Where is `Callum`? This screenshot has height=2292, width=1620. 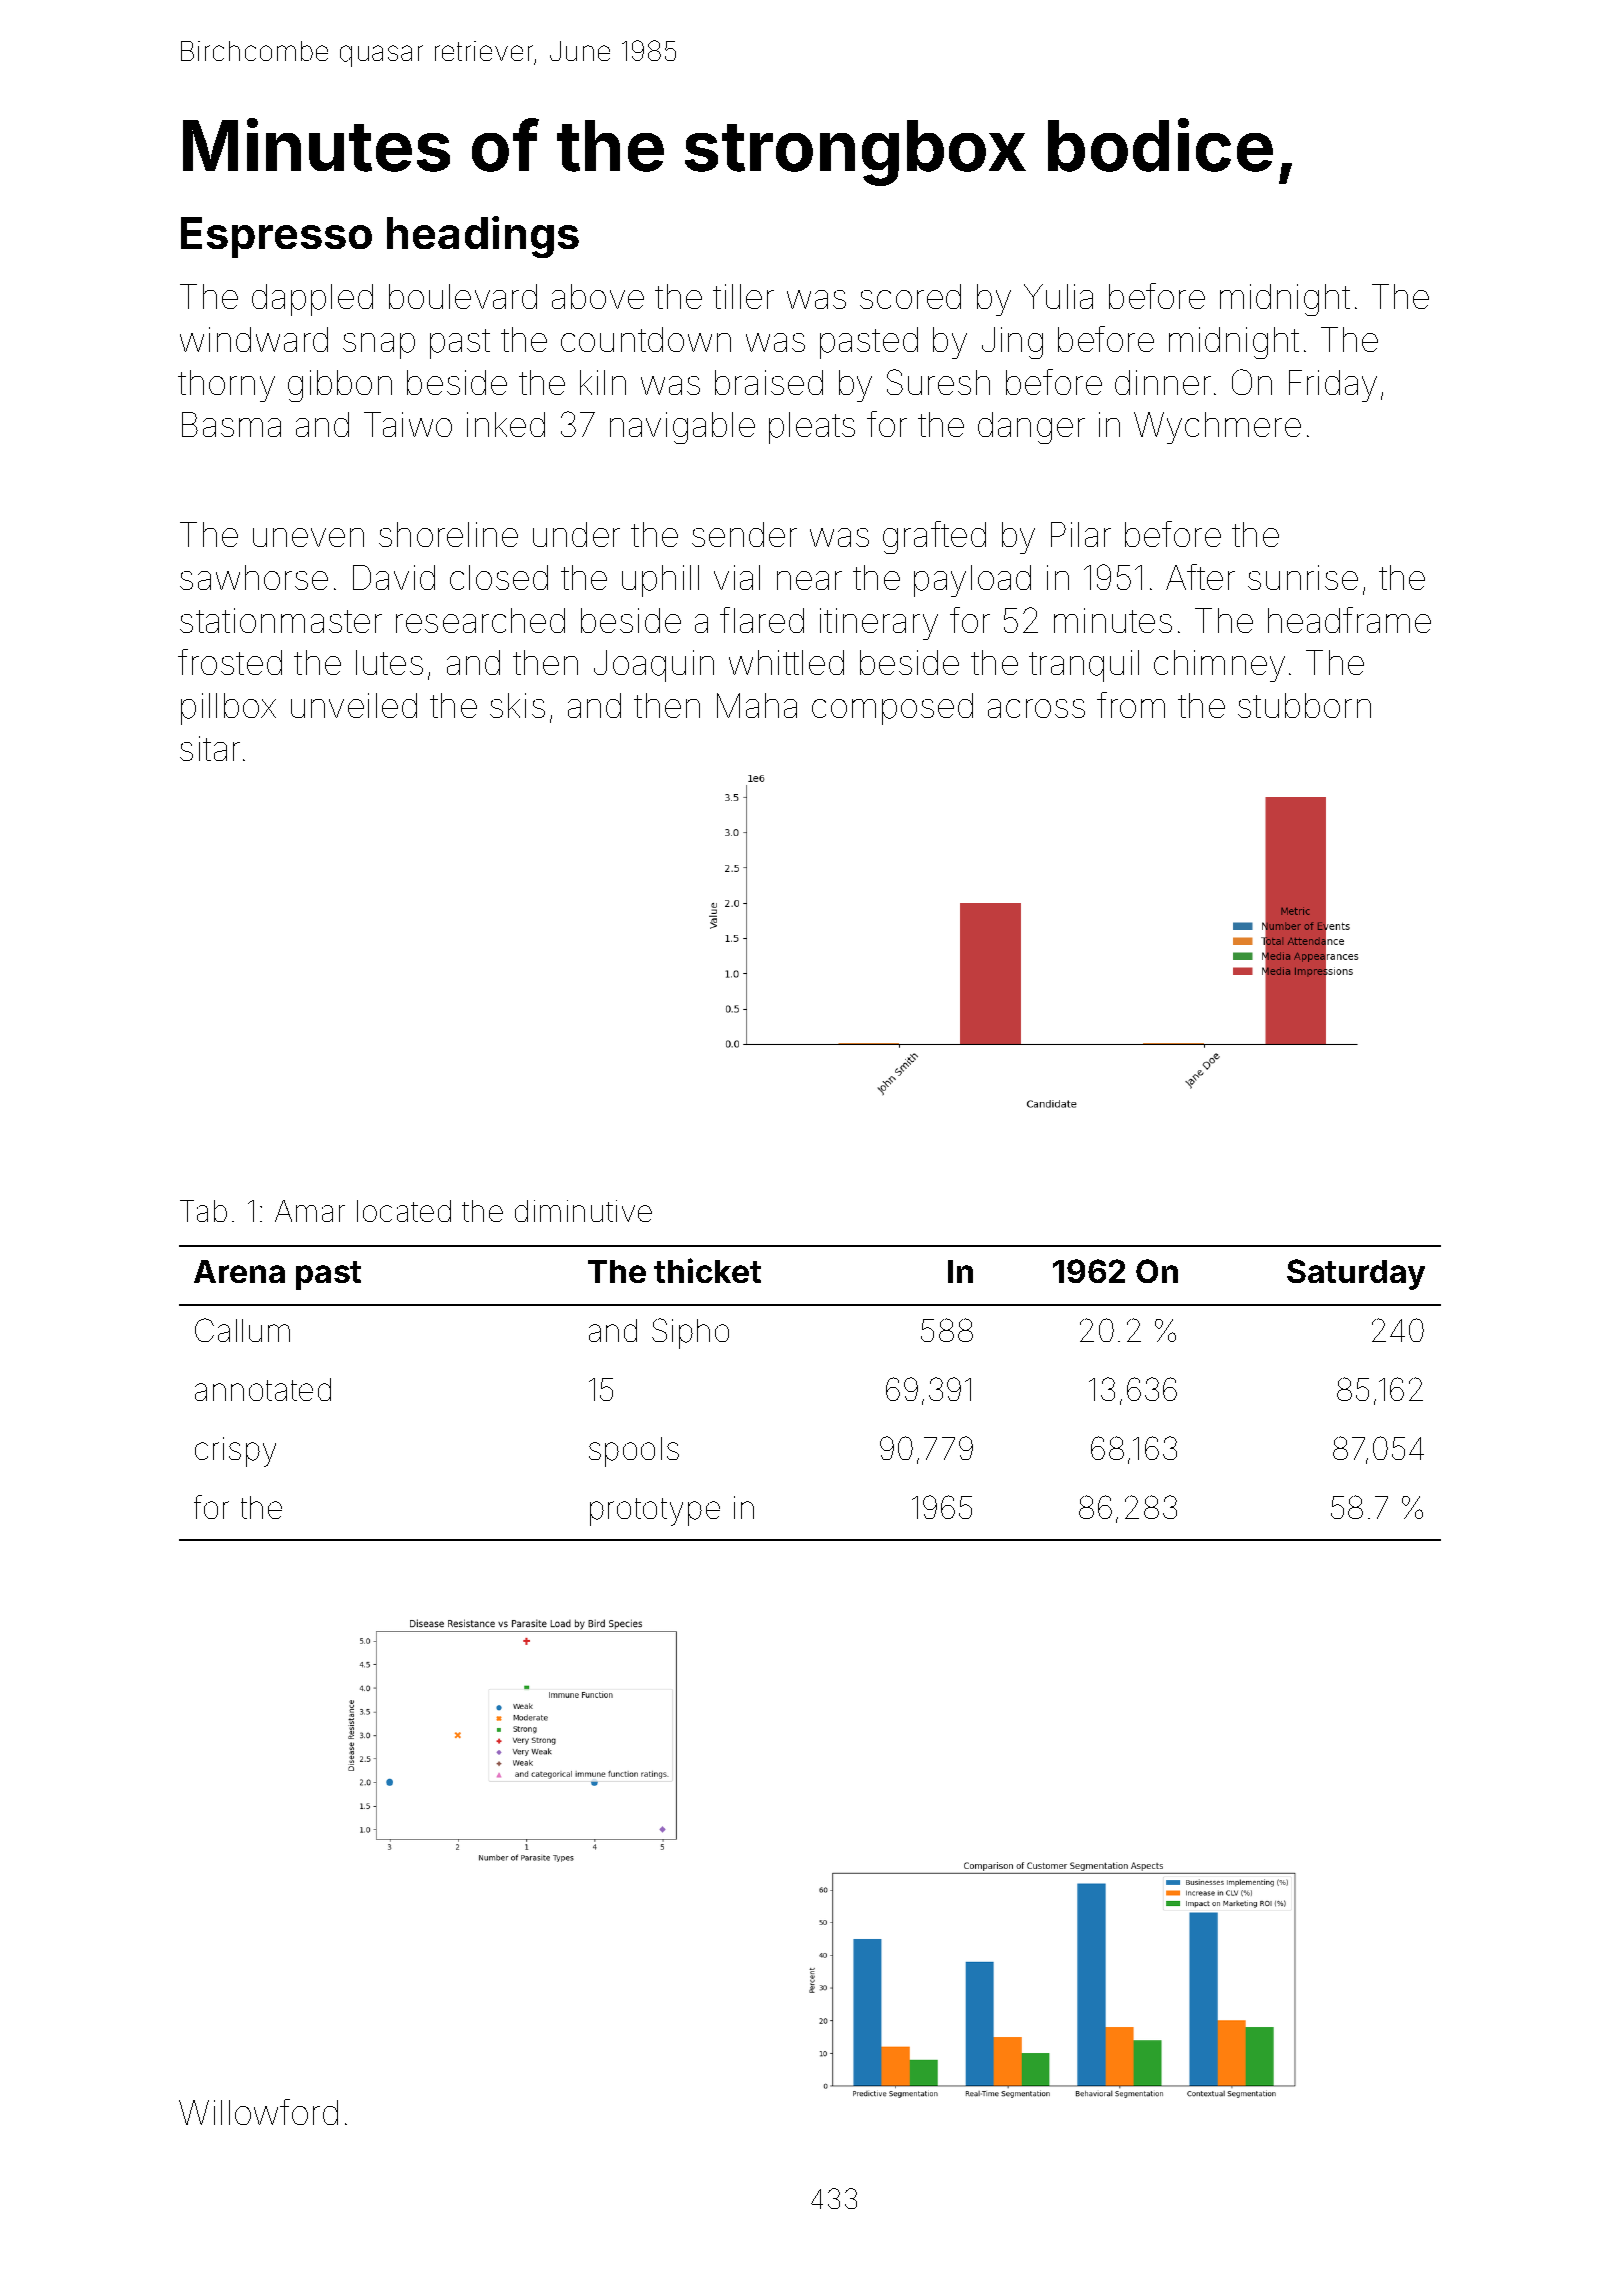
Callum is located at coordinates (242, 1330).
